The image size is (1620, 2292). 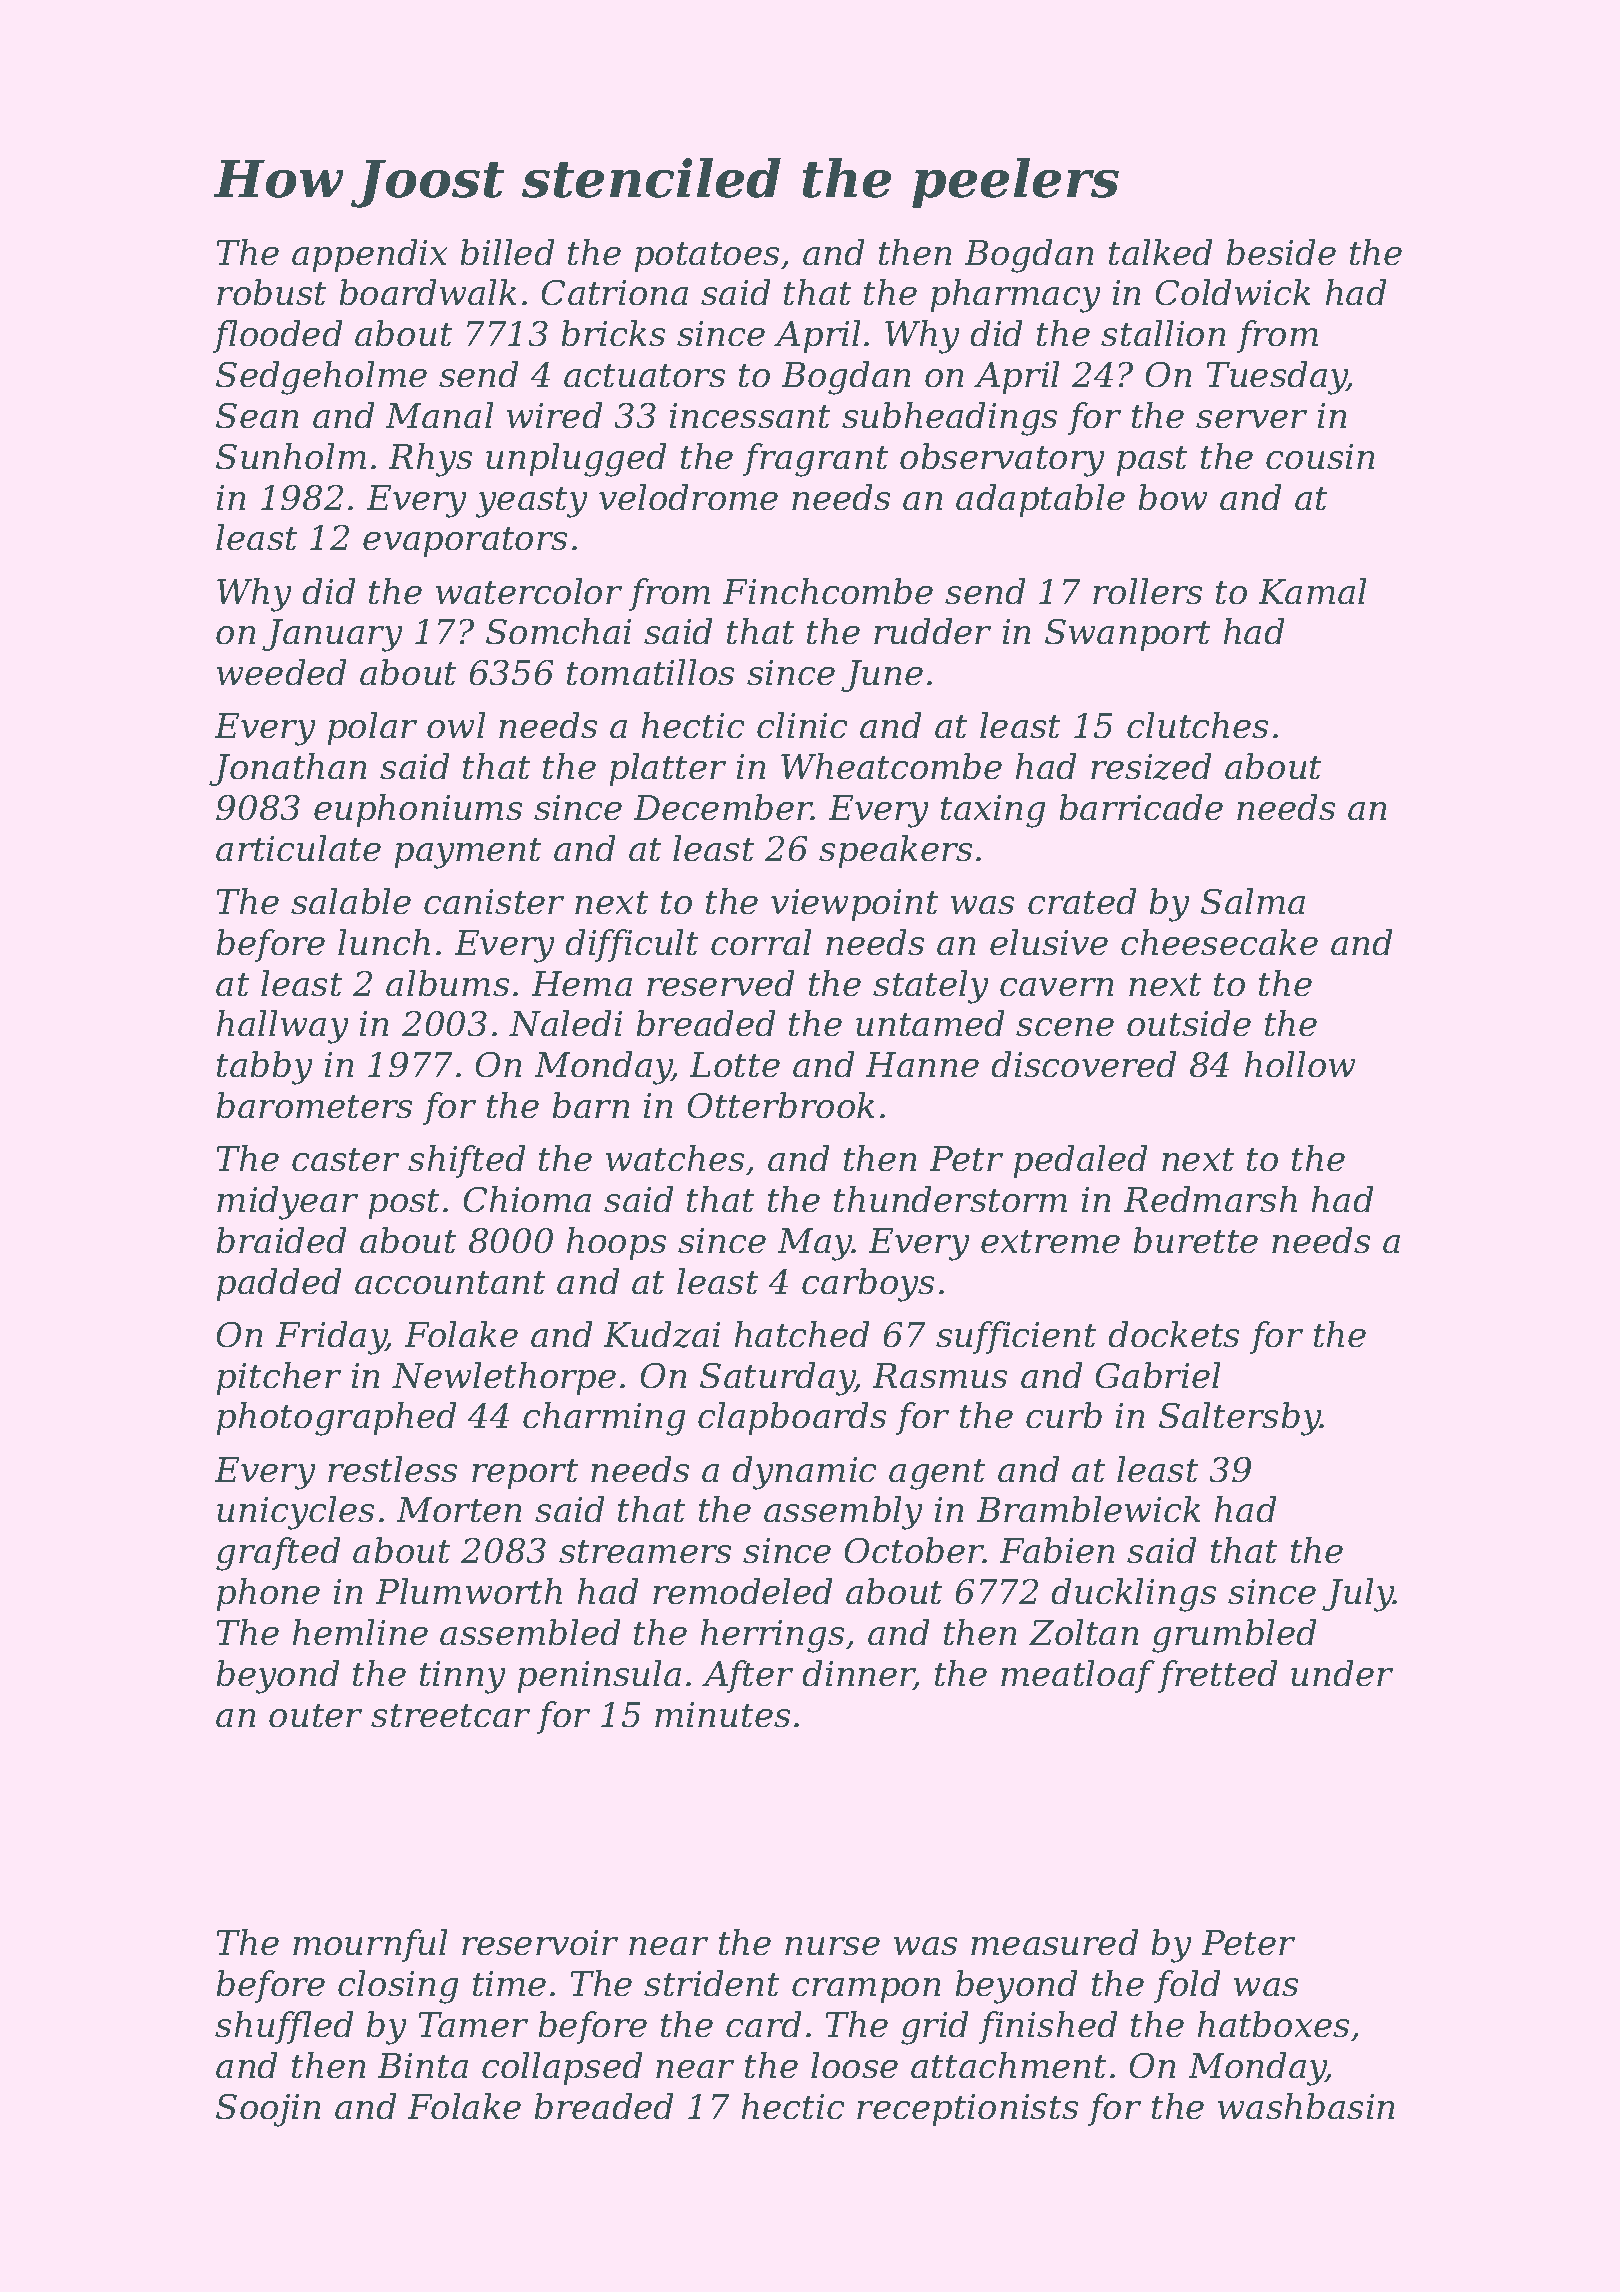 What do you see at coordinates (576, 460) in the page?
I see `unplugged` at bounding box center [576, 460].
